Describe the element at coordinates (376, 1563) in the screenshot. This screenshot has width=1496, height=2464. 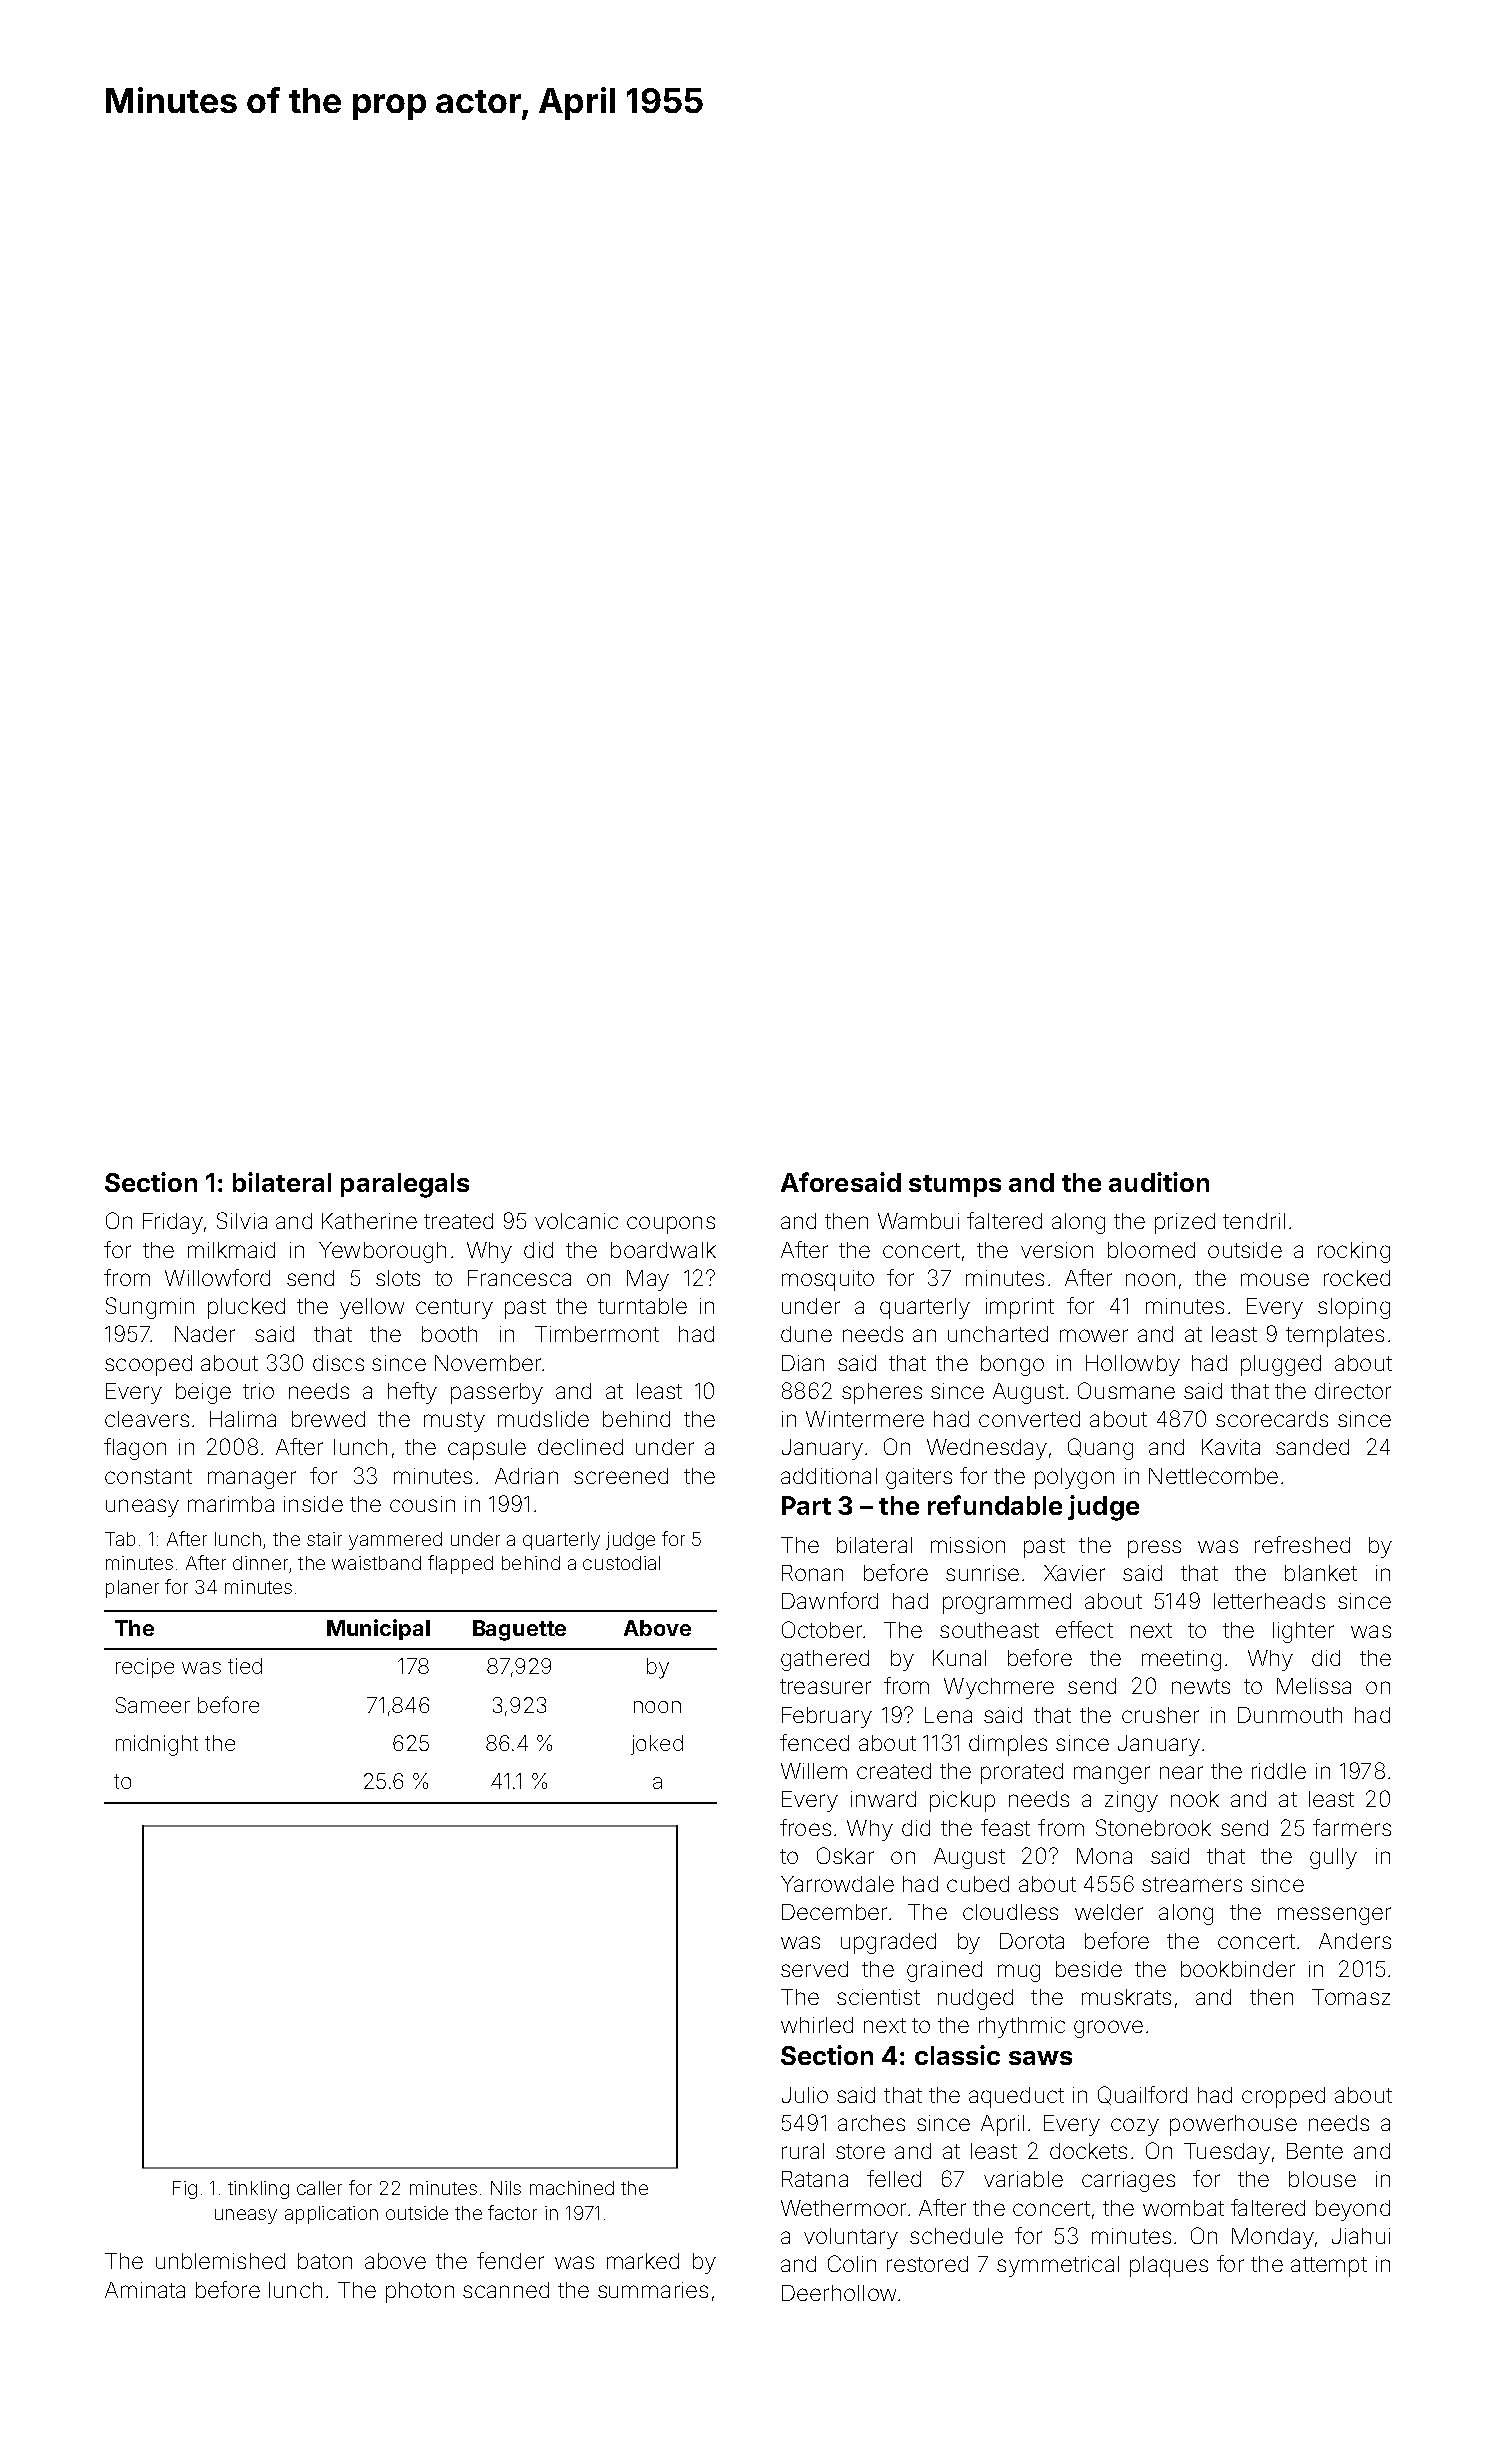
I see `waistband` at that location.
